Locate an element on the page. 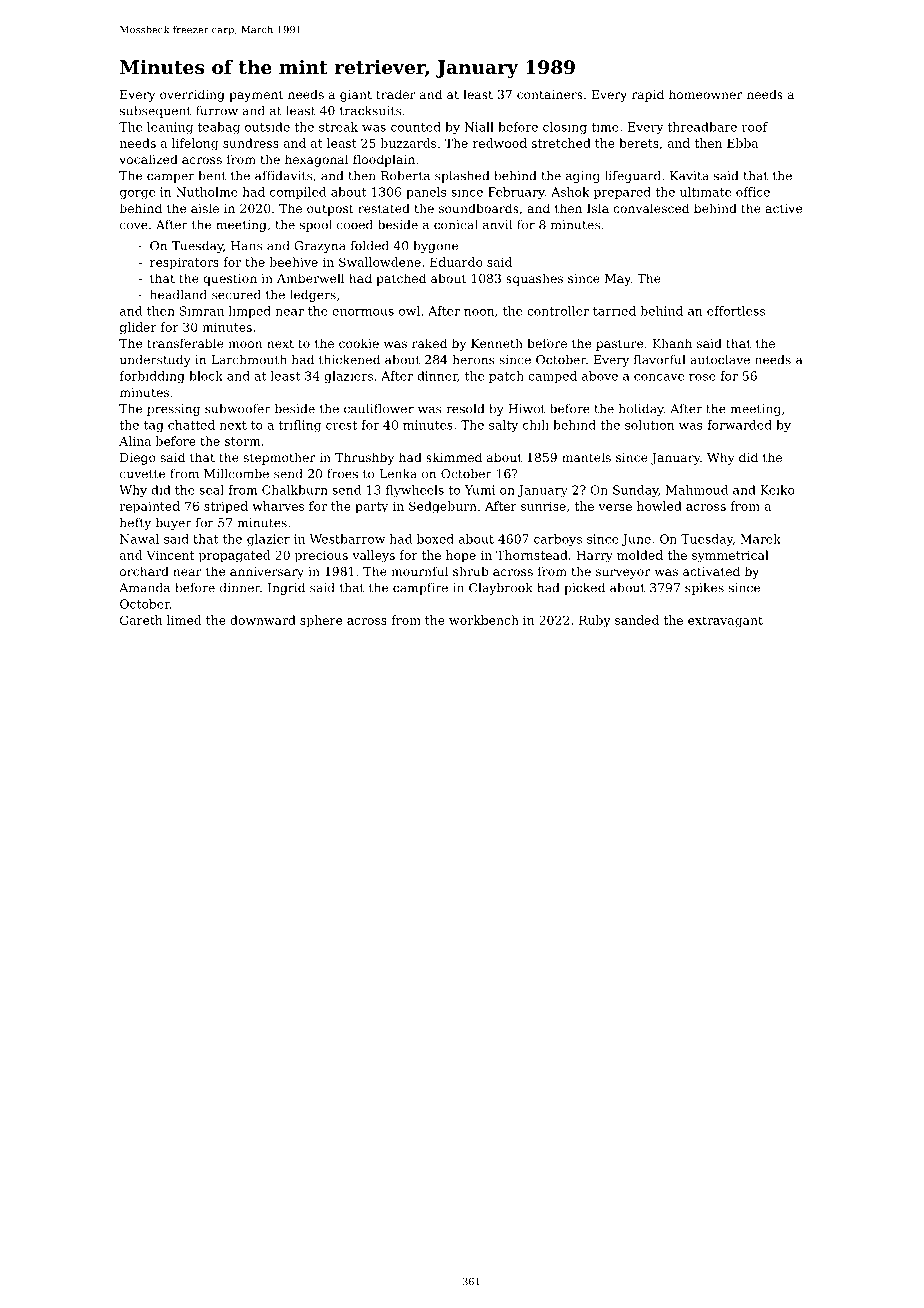 Image resolution: width=924 pixels, height=1308 pixels. trader is located at coordinates (396, 94).
